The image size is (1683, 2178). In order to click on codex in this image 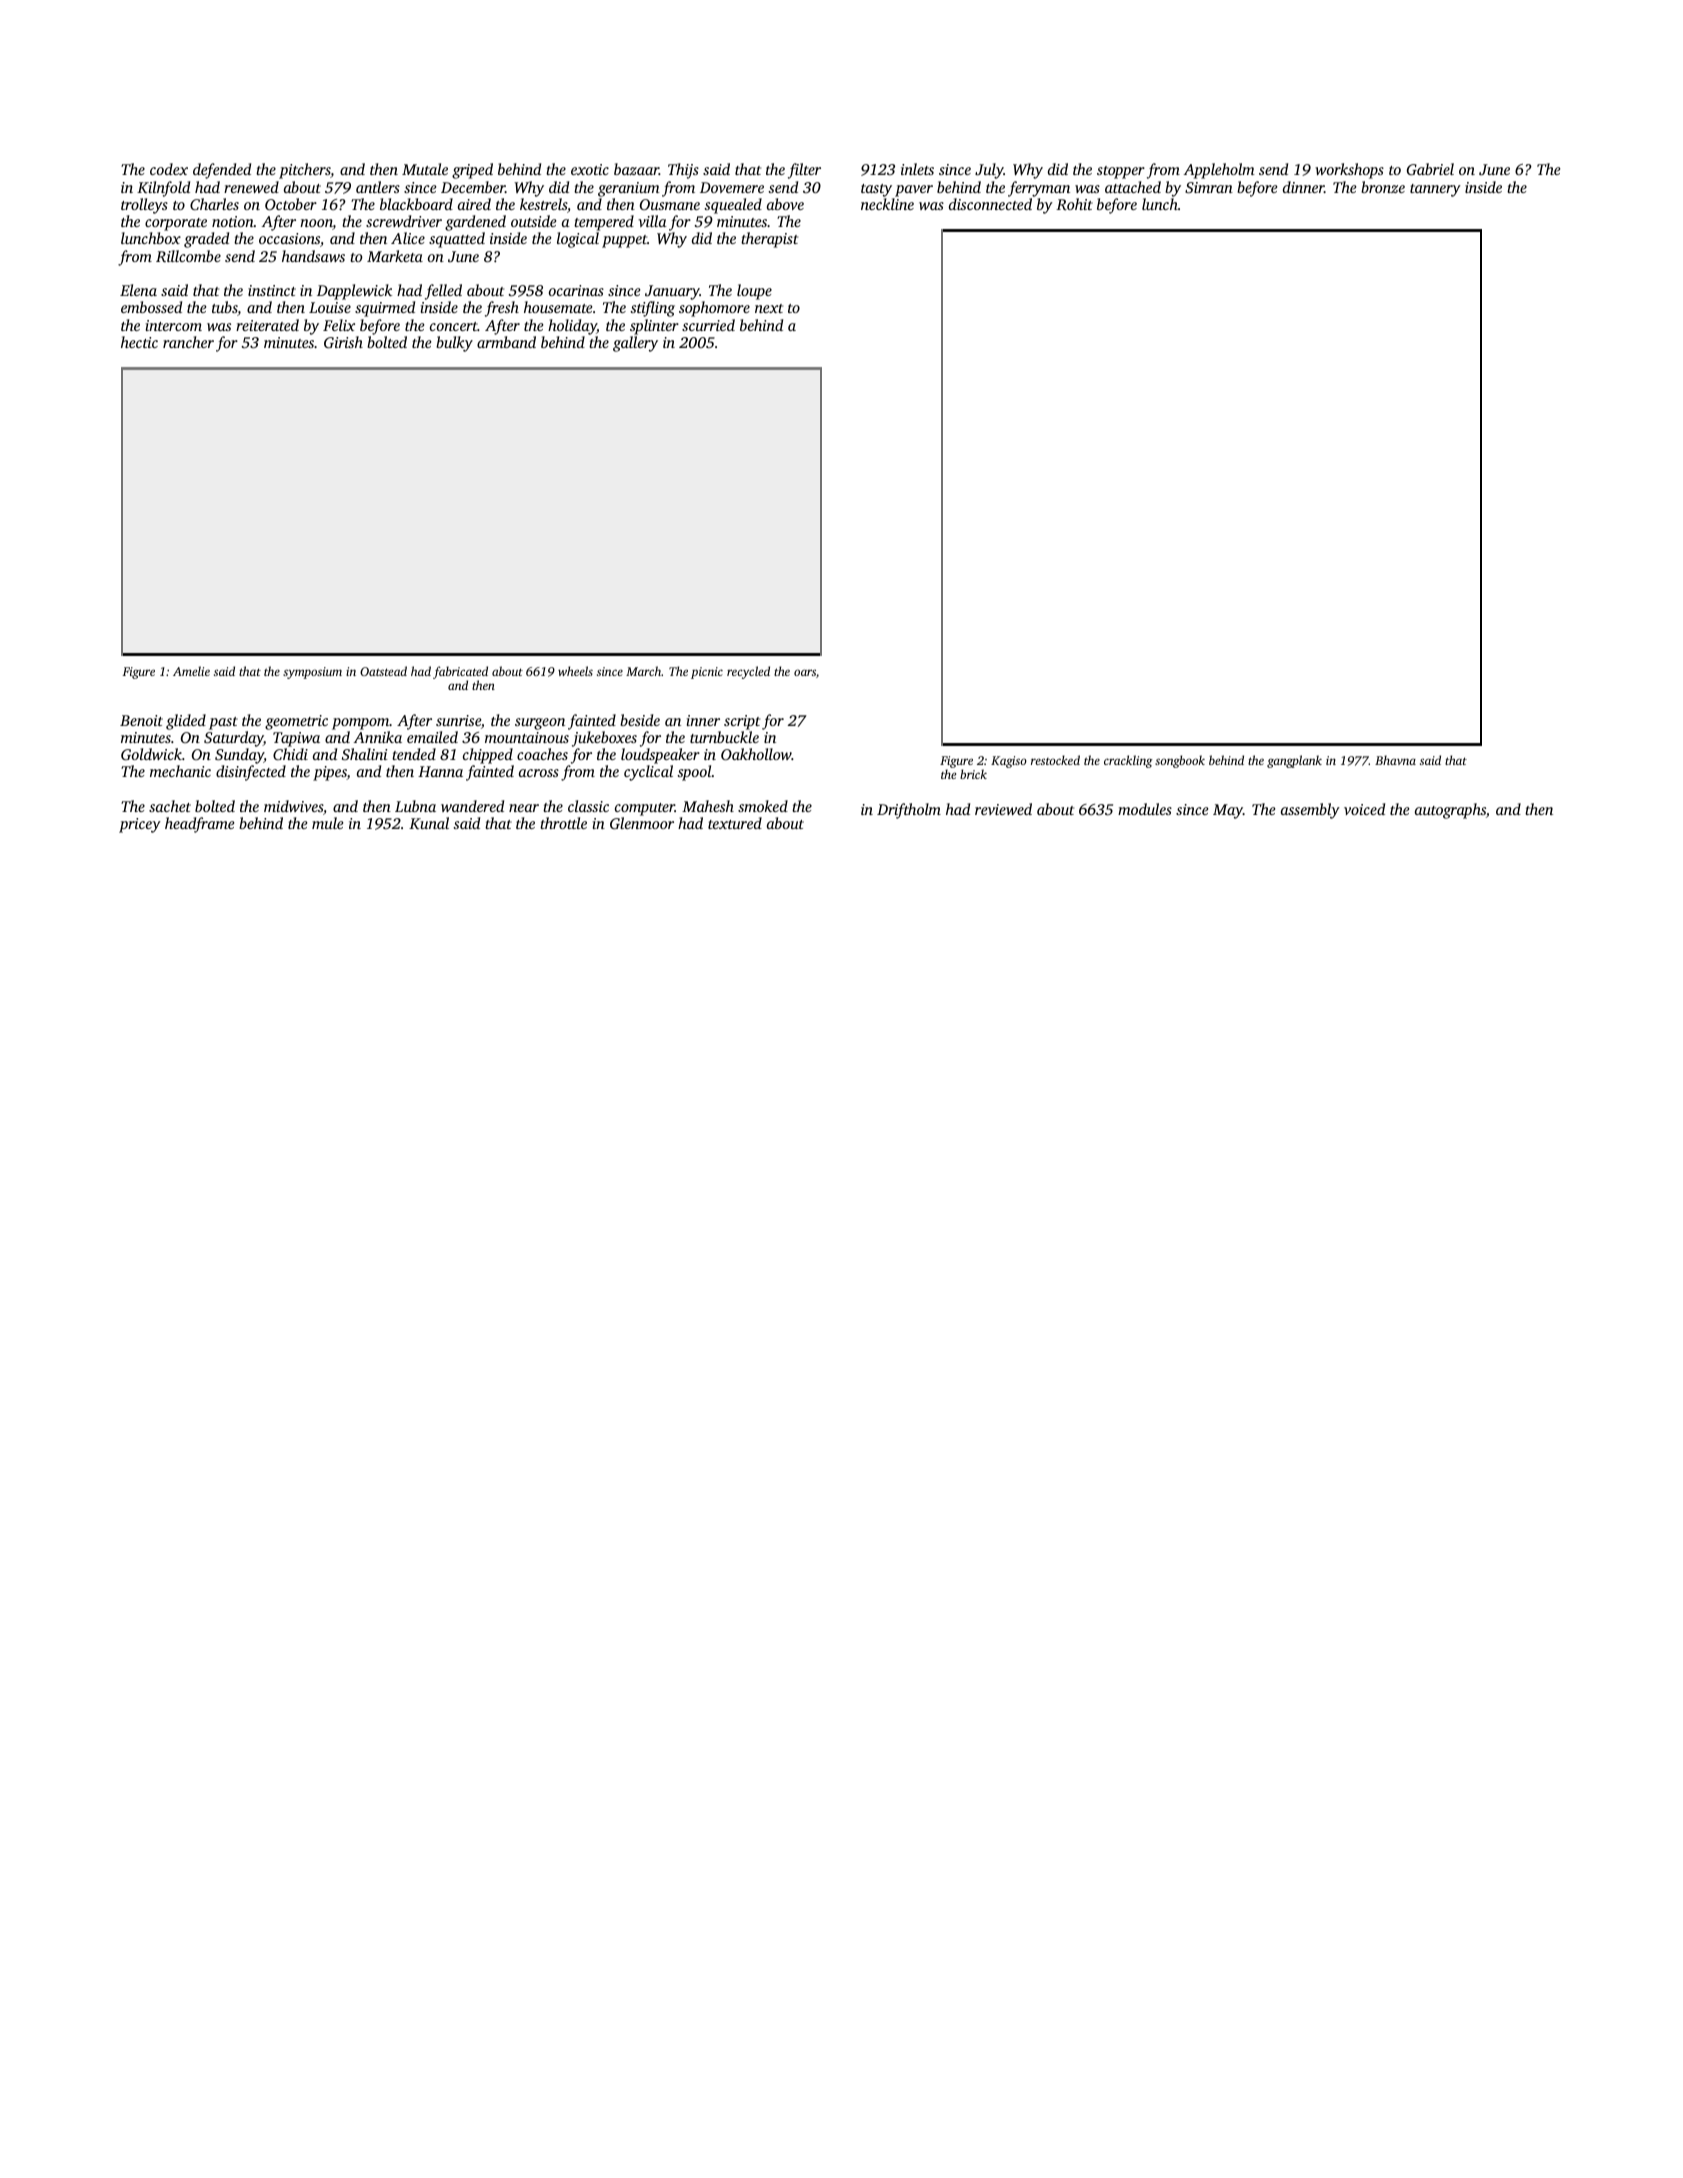, I will do `click(169, 169)`.
